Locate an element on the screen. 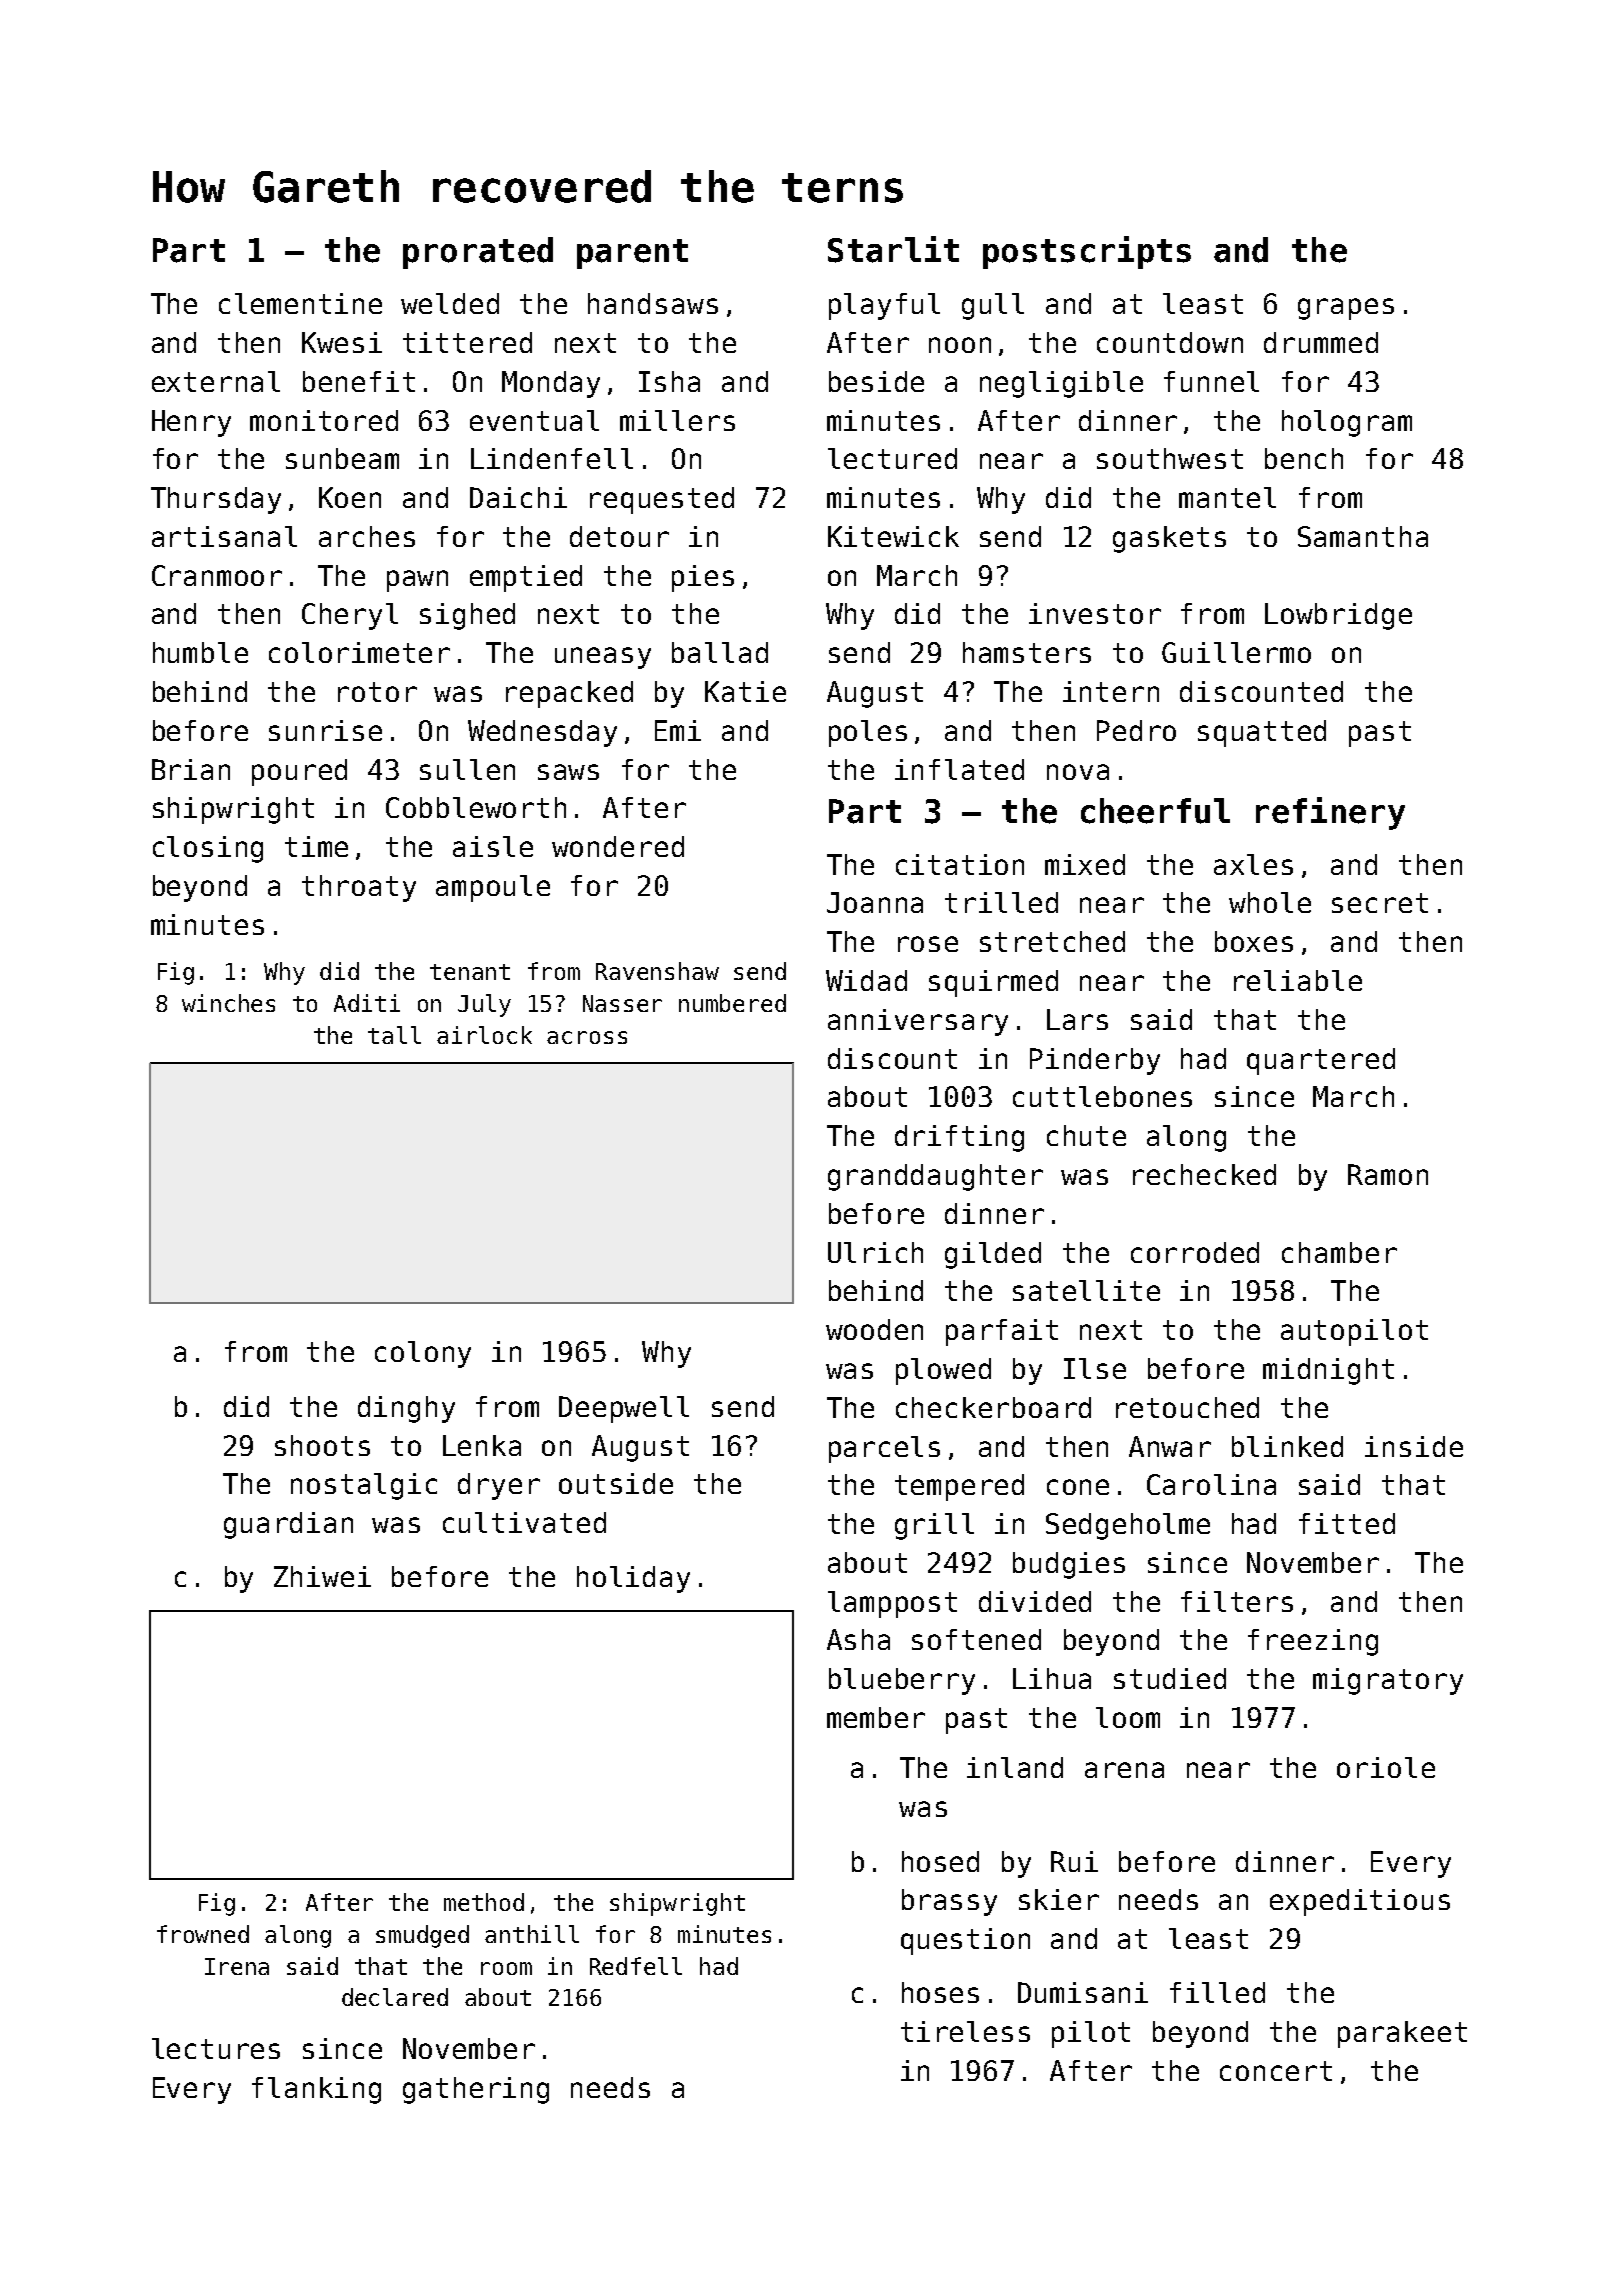 This screenshot has width=1620, height=2292. Deepwell is located at coordinates (624, 1409).
